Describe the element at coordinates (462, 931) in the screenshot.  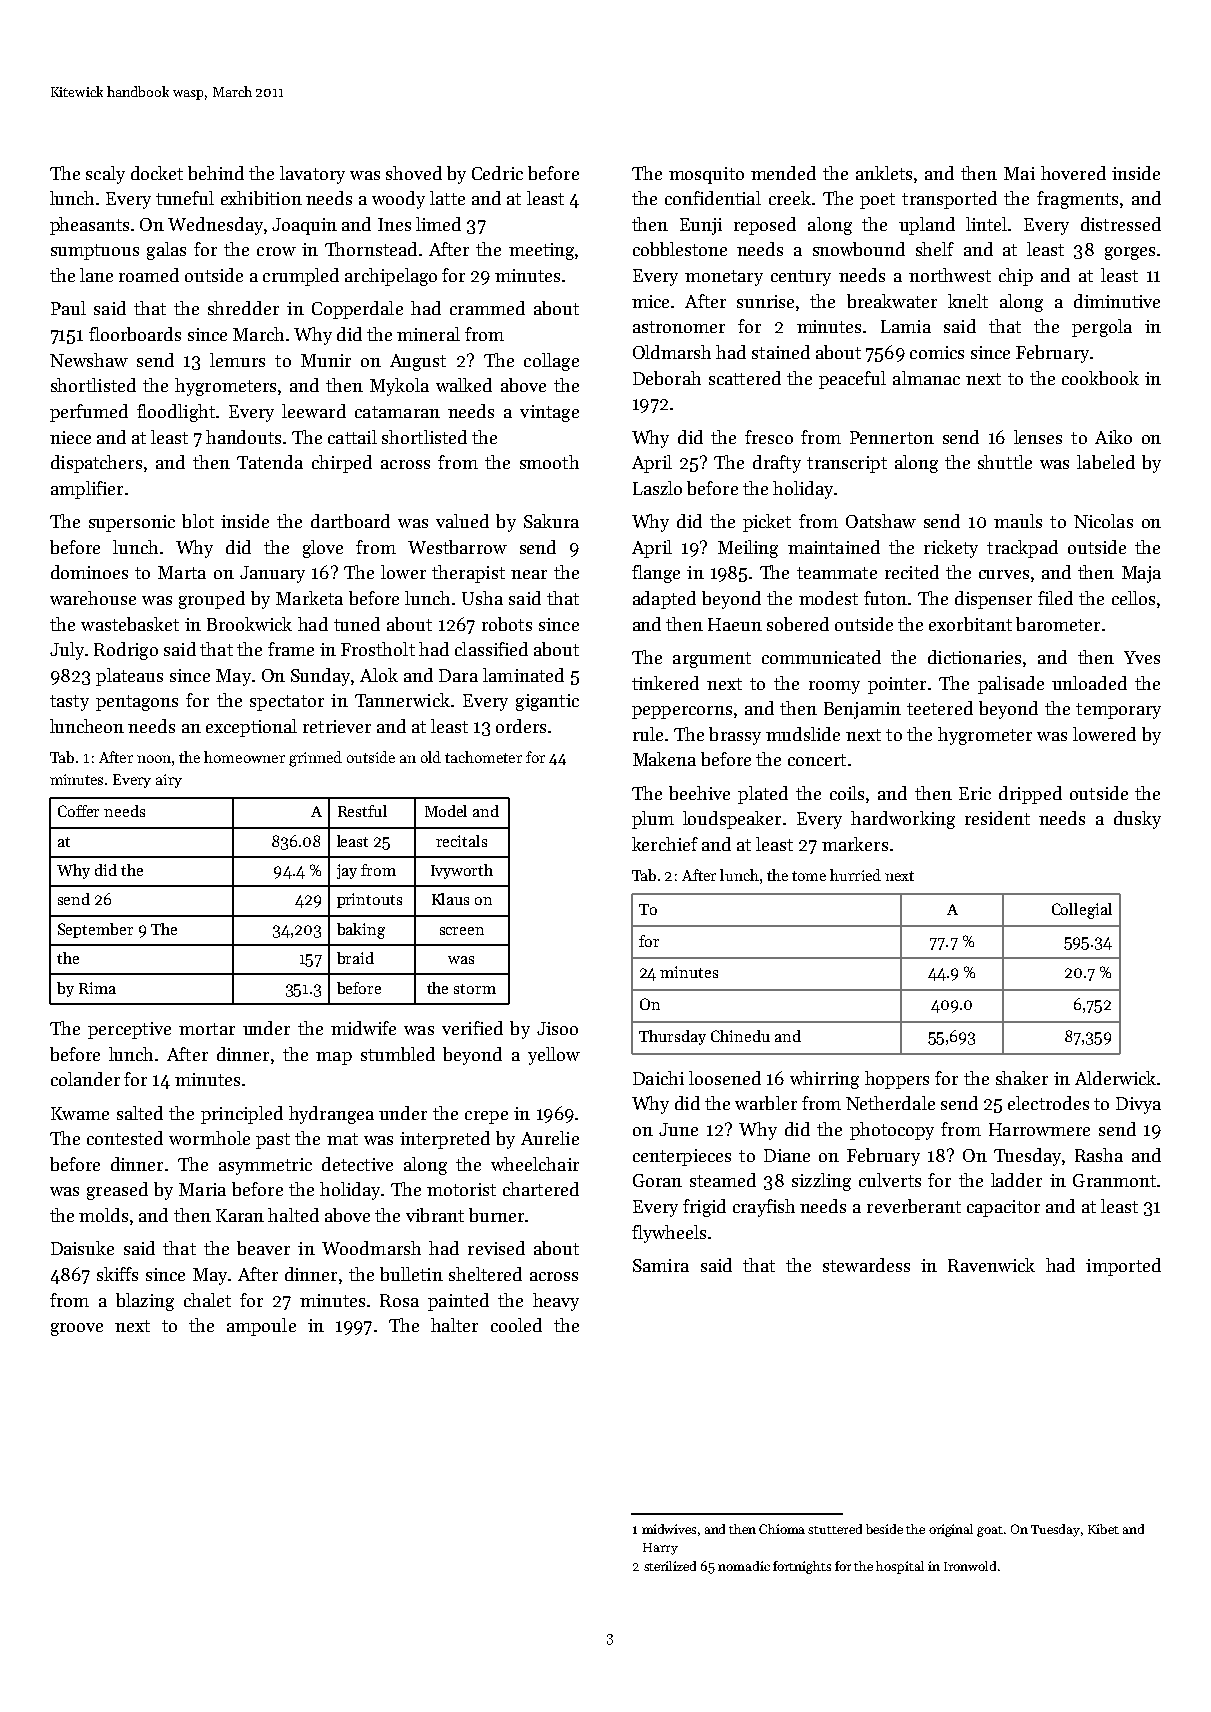
I see `screen` at that location.
